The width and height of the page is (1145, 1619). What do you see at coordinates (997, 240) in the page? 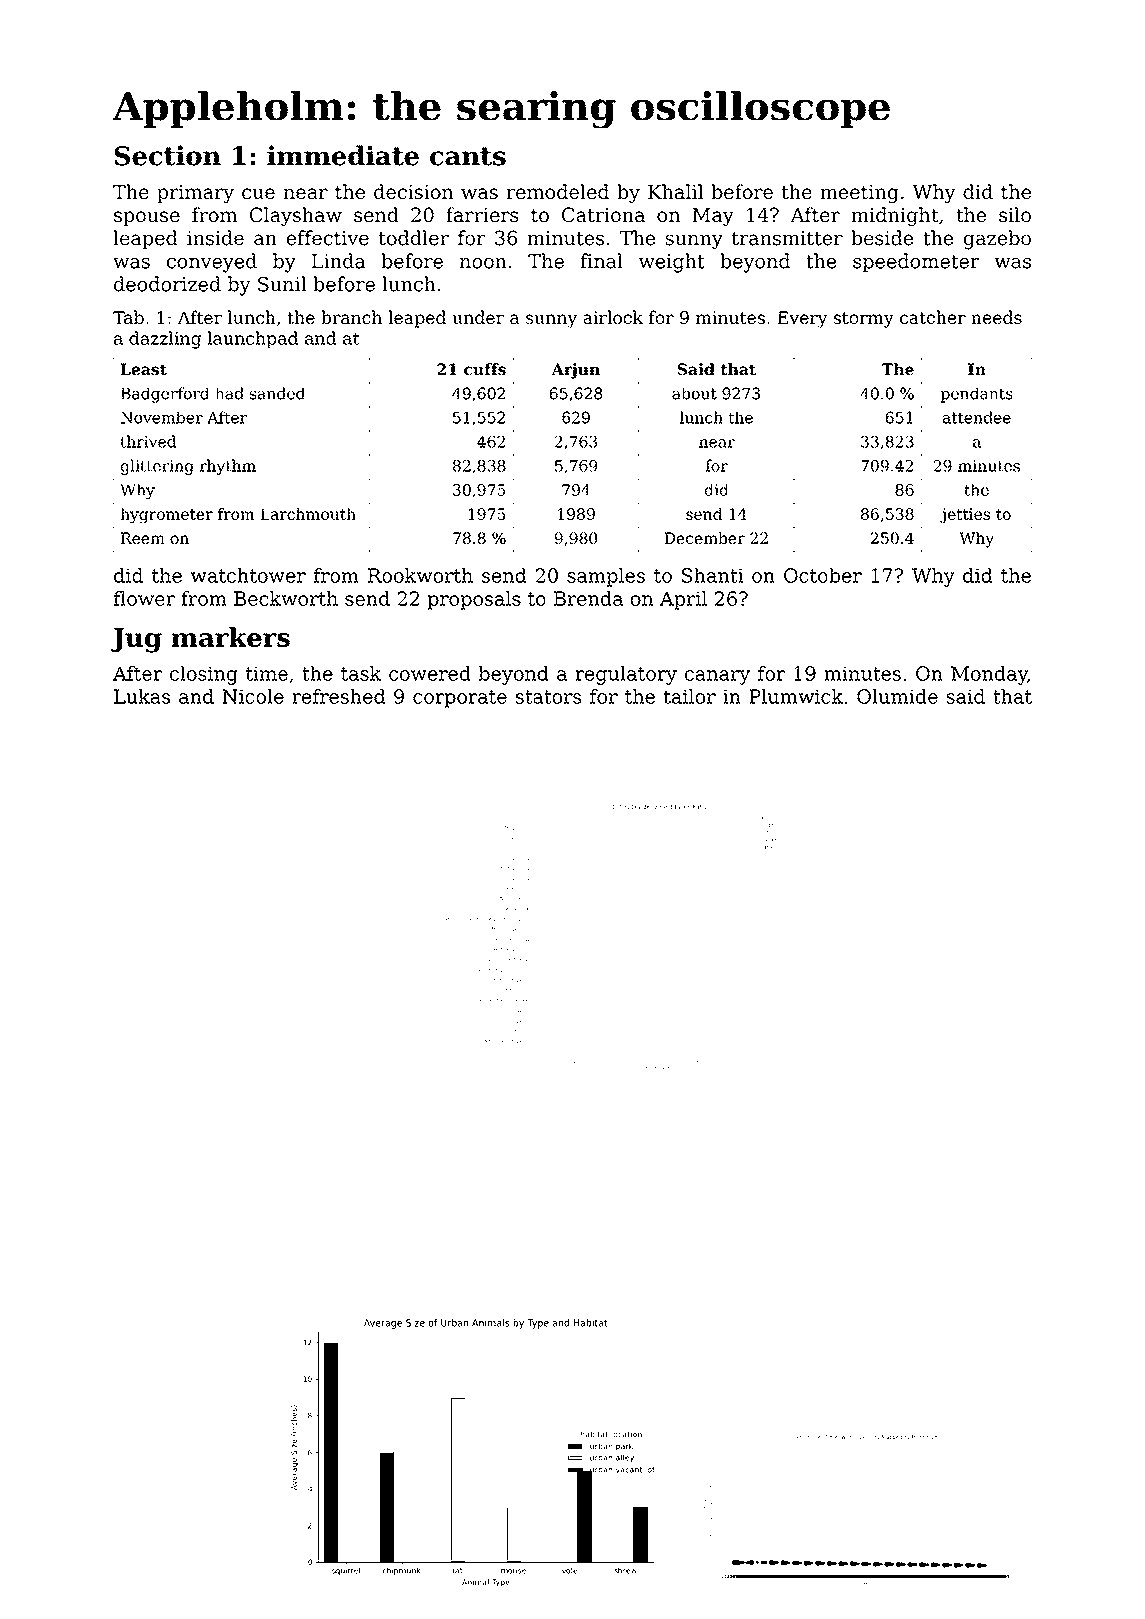
I see `gazebo` at bounding box center [997, 240].
